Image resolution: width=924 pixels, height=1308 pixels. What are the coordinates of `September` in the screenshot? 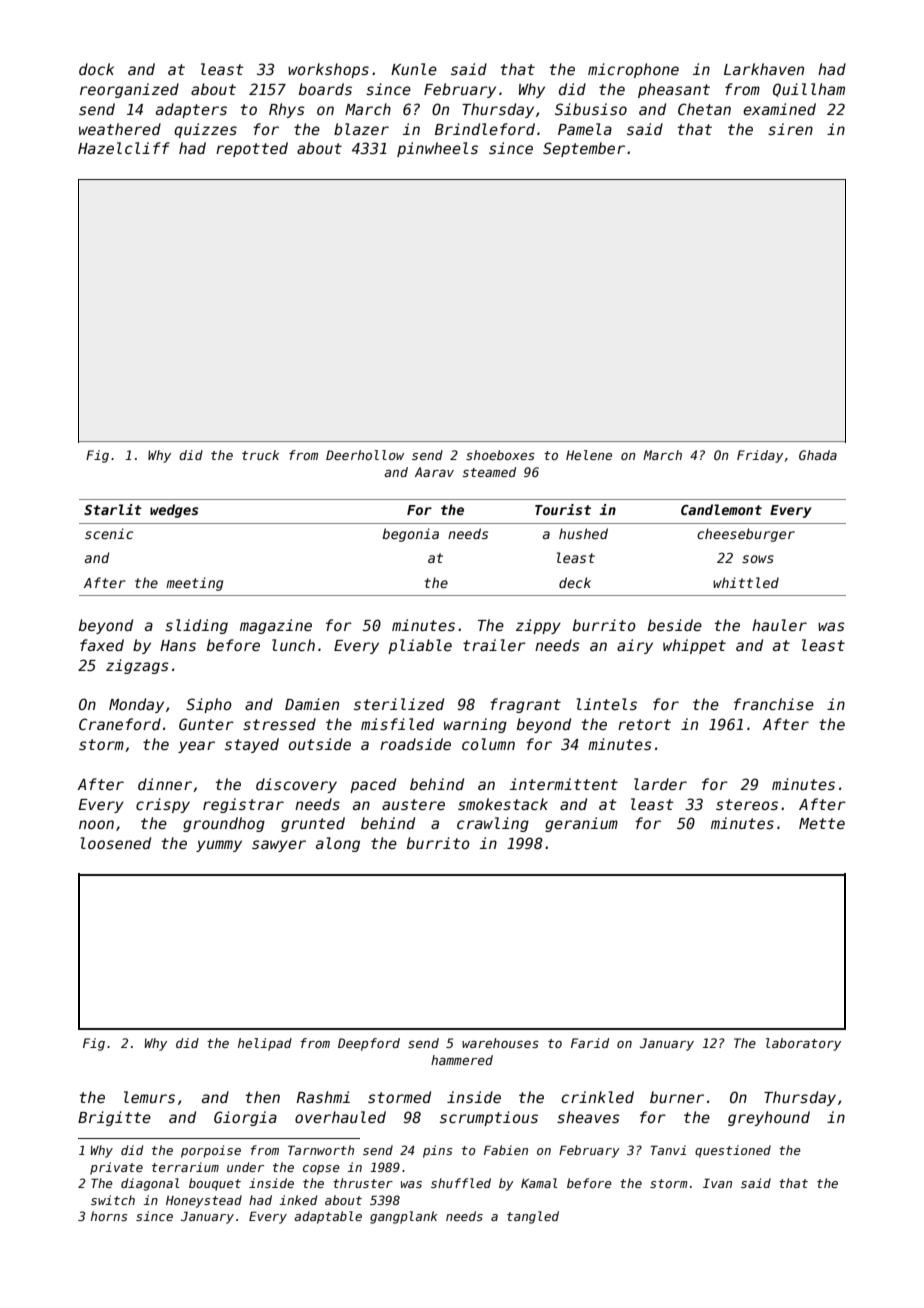 It's located at (584, 149).
